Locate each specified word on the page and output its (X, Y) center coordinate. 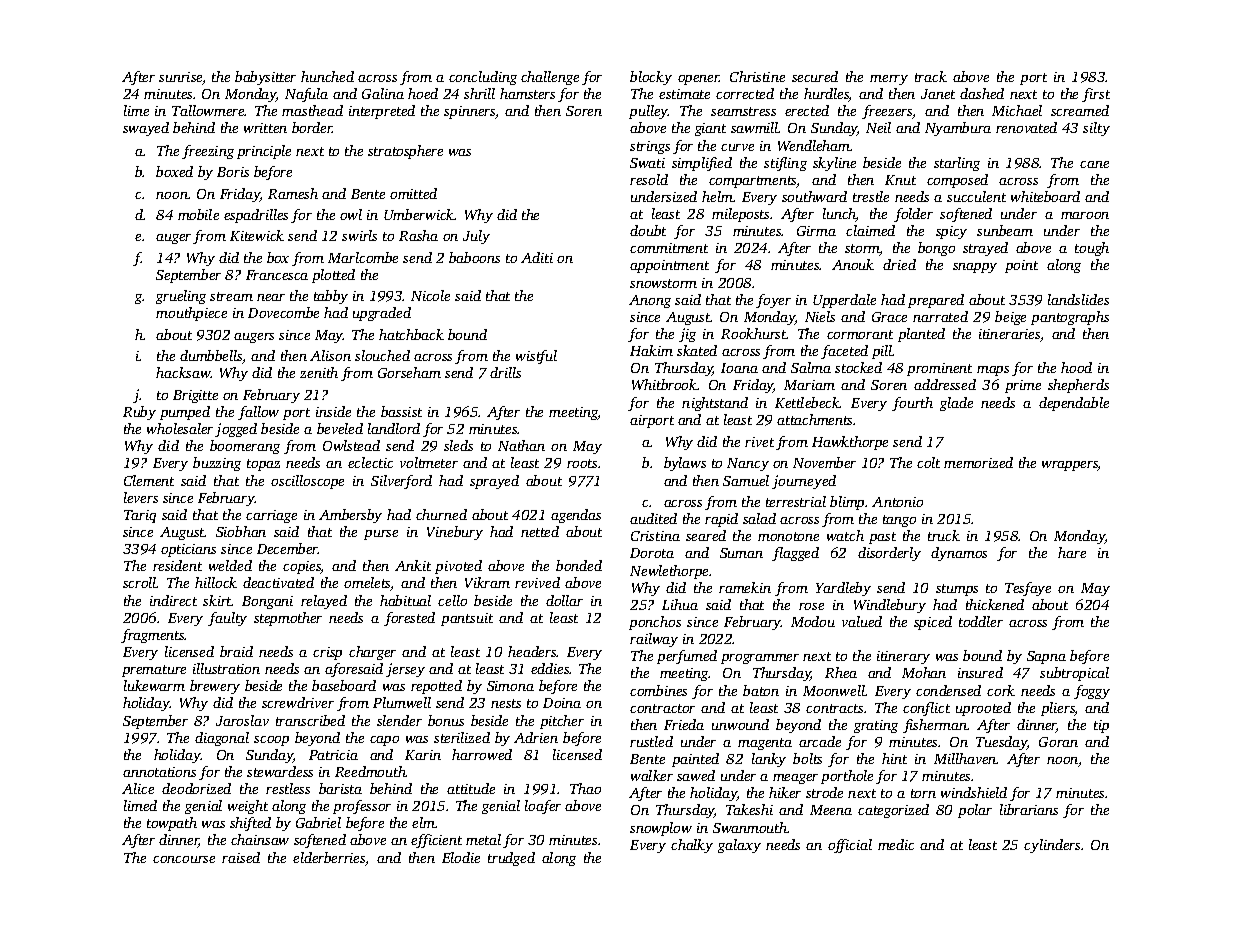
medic (896, 844)
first (1096, 95)
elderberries (329, 859)
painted (695, 760)
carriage (271, 516)
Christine (757, 76)
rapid (721, 520)
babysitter (265, 78)
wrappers (1070, 466)
